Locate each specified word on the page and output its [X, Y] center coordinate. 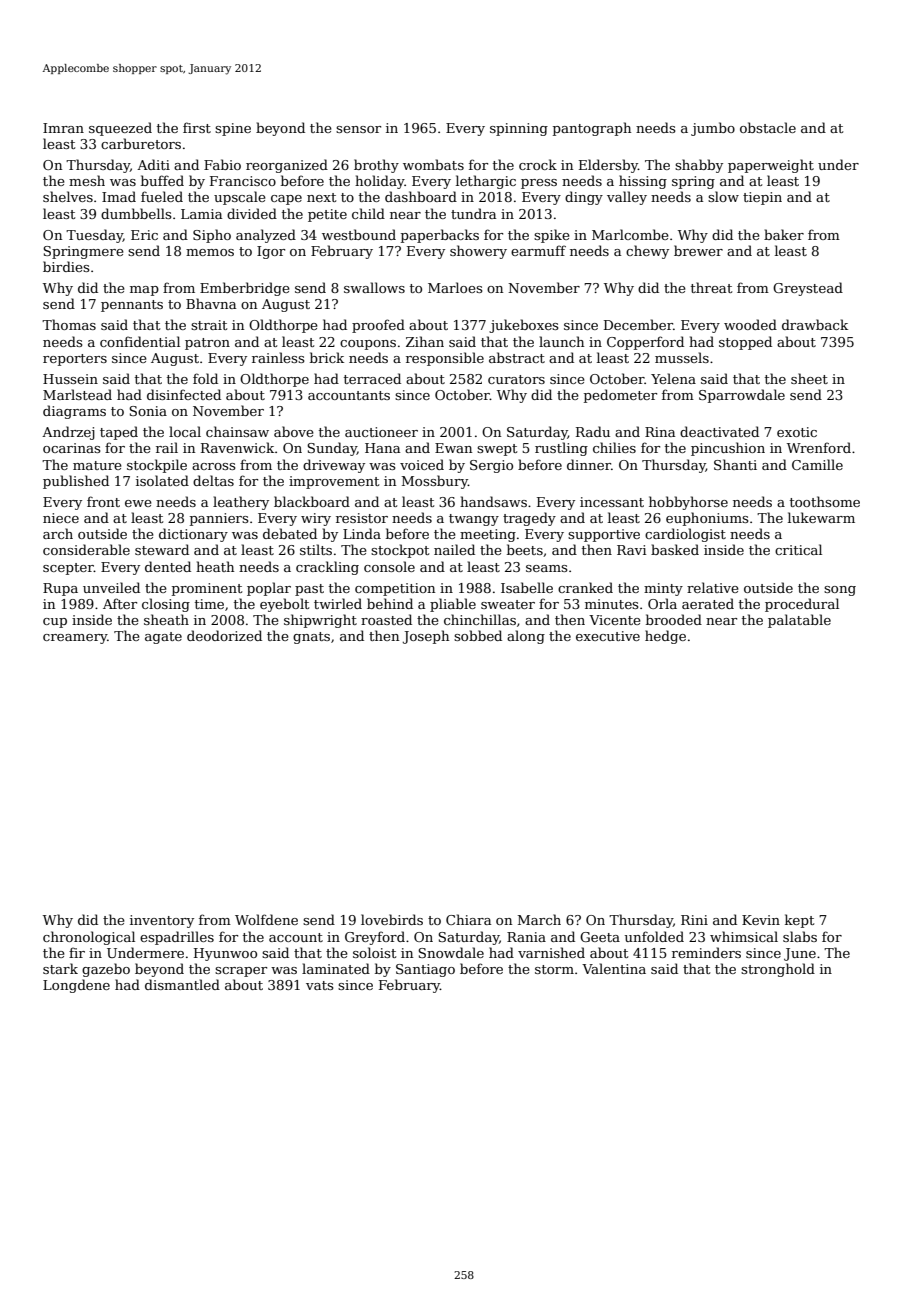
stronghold [778, 970]
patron [207, 344]
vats [320, 985]
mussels [682, 357]
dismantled [182, 984]
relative [713, 587]
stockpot [400, 551]
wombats [433, 164]
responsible [445, 359]
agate [163, 638]
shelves [68, 196]
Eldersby [608, 166]
